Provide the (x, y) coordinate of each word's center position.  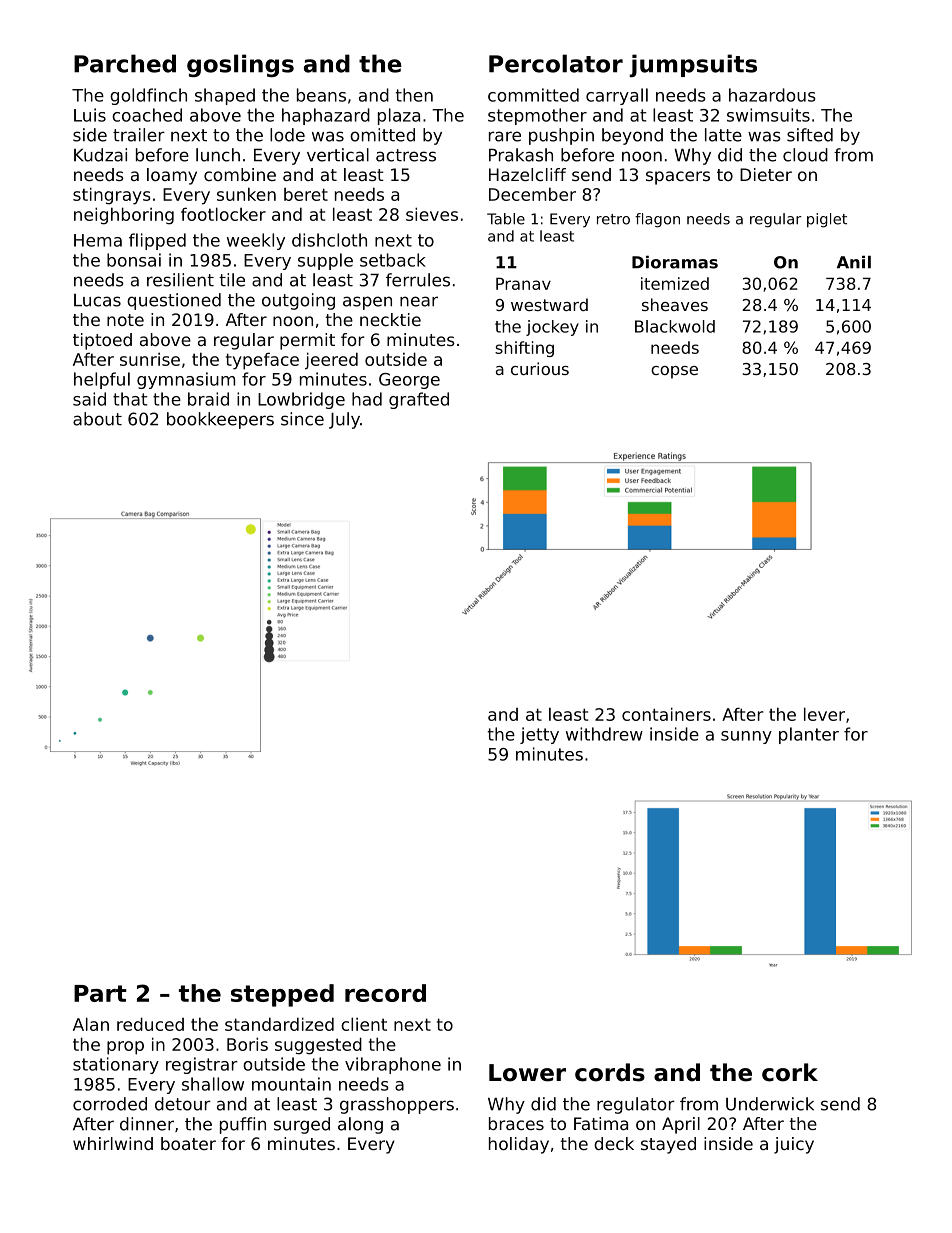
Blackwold (675, 326)
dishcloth (329, 240)
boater (188, 1143)
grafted (419, 400)
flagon (657, 220)
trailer (139, 135)
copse (674, 372)
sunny (746, 737)
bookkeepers (220, 420)
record (385, 993)
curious (540, 368)
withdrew (604, 734)
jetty (539, 735)
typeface (262, 361)
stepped (282, 995)
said (89, 399)
